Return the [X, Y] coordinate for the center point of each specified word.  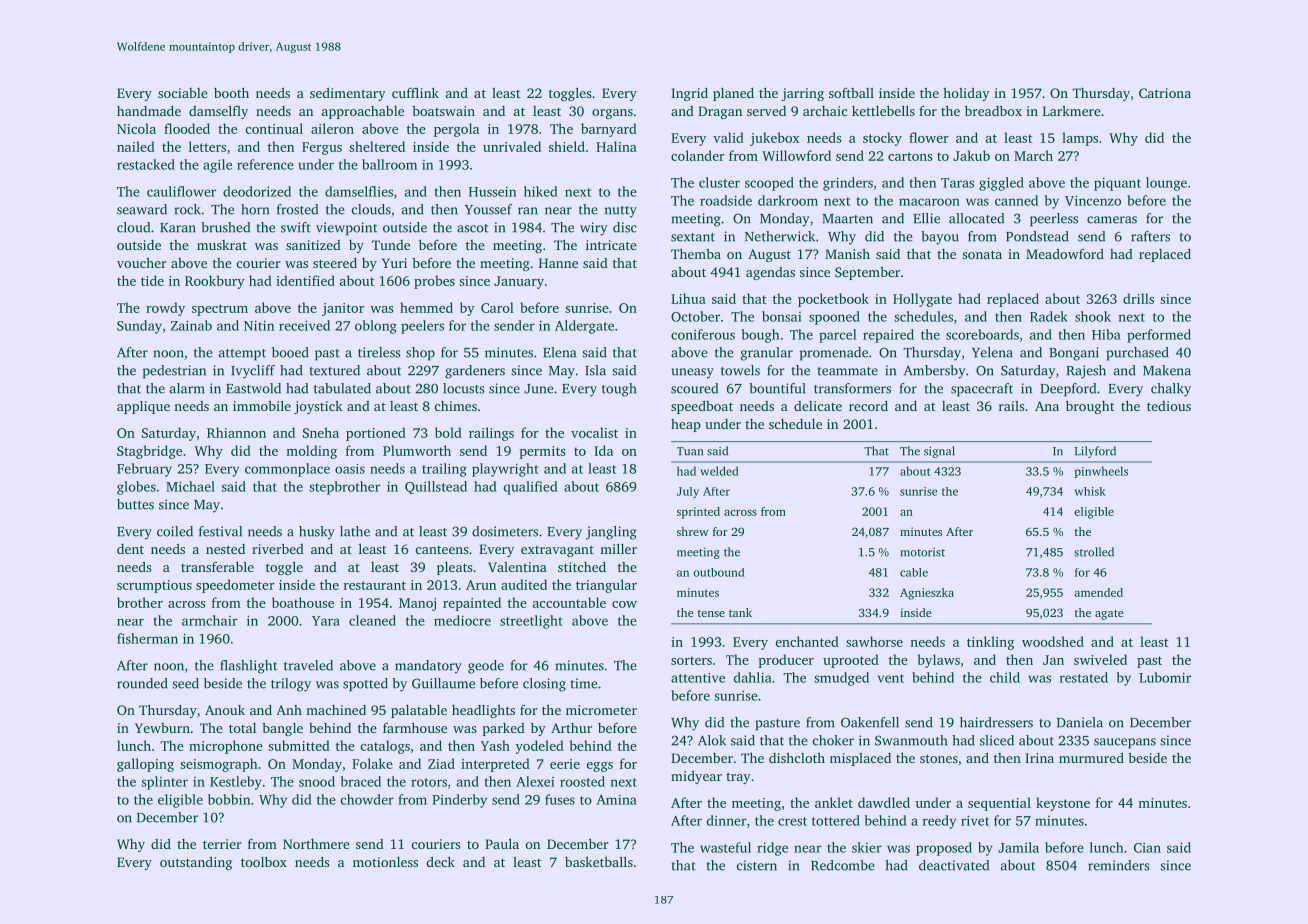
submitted [299, 745]
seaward [142, 209]
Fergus [322, 148]
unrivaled [512, 146]
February [144, 470]
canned [1016, 200]
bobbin [229, 799]
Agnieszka [927, 594]
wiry [593, 229]
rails [1011, 406]
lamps [1080, 139]
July [688, 492]
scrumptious [154, 586]
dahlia [753, 677]
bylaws [939, 661]
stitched [582, 567]
